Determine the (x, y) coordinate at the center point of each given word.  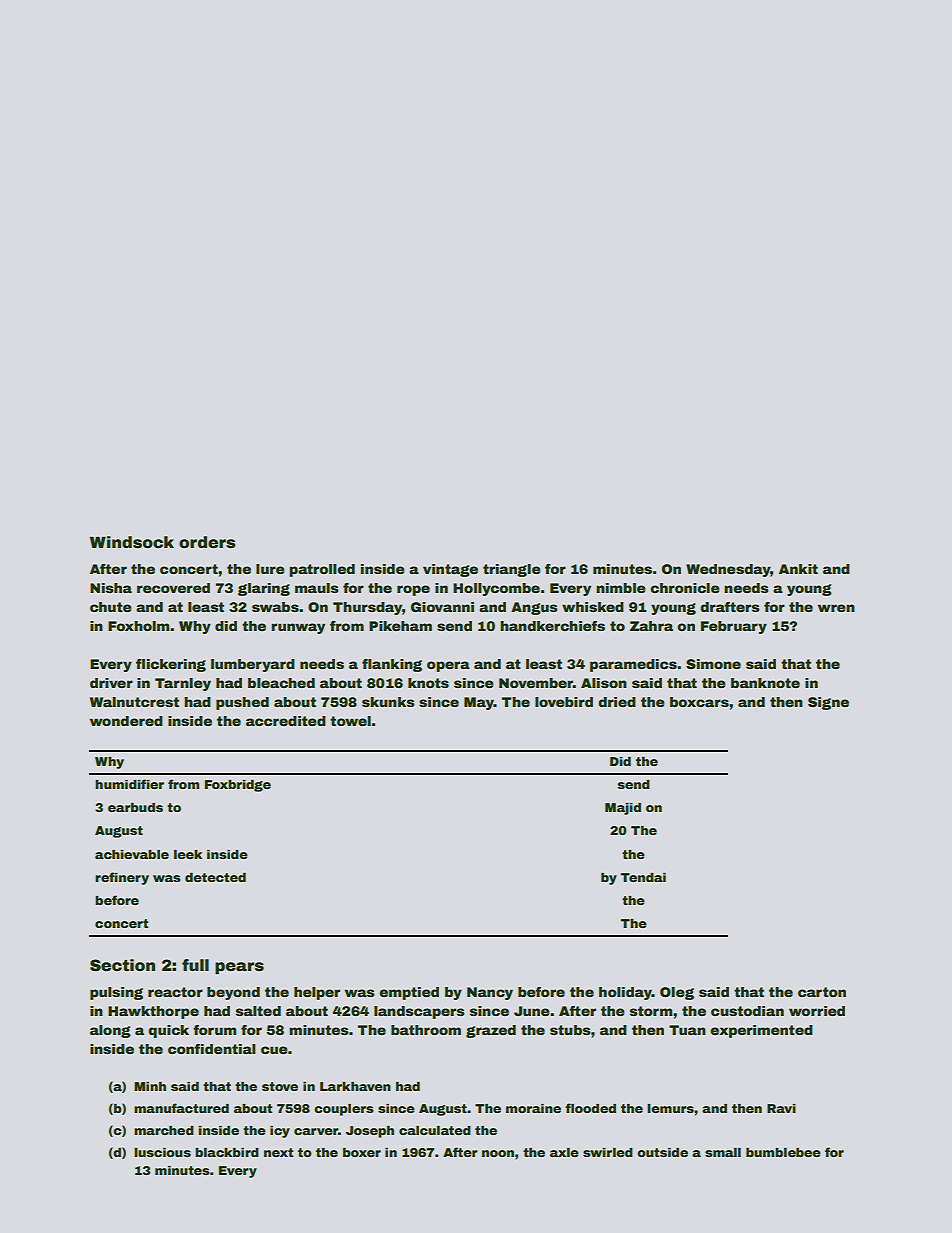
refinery (122, 878)
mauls (316, 588)
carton (822, 992)
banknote (765, 683)
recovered (173, 588)
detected (215, 877)
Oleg (677, 993)
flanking (392, 665)
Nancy (490, 993)
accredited (286, 721)
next (278, 1152)
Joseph (370, 1132)
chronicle (685, 588)
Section (122, 965)
